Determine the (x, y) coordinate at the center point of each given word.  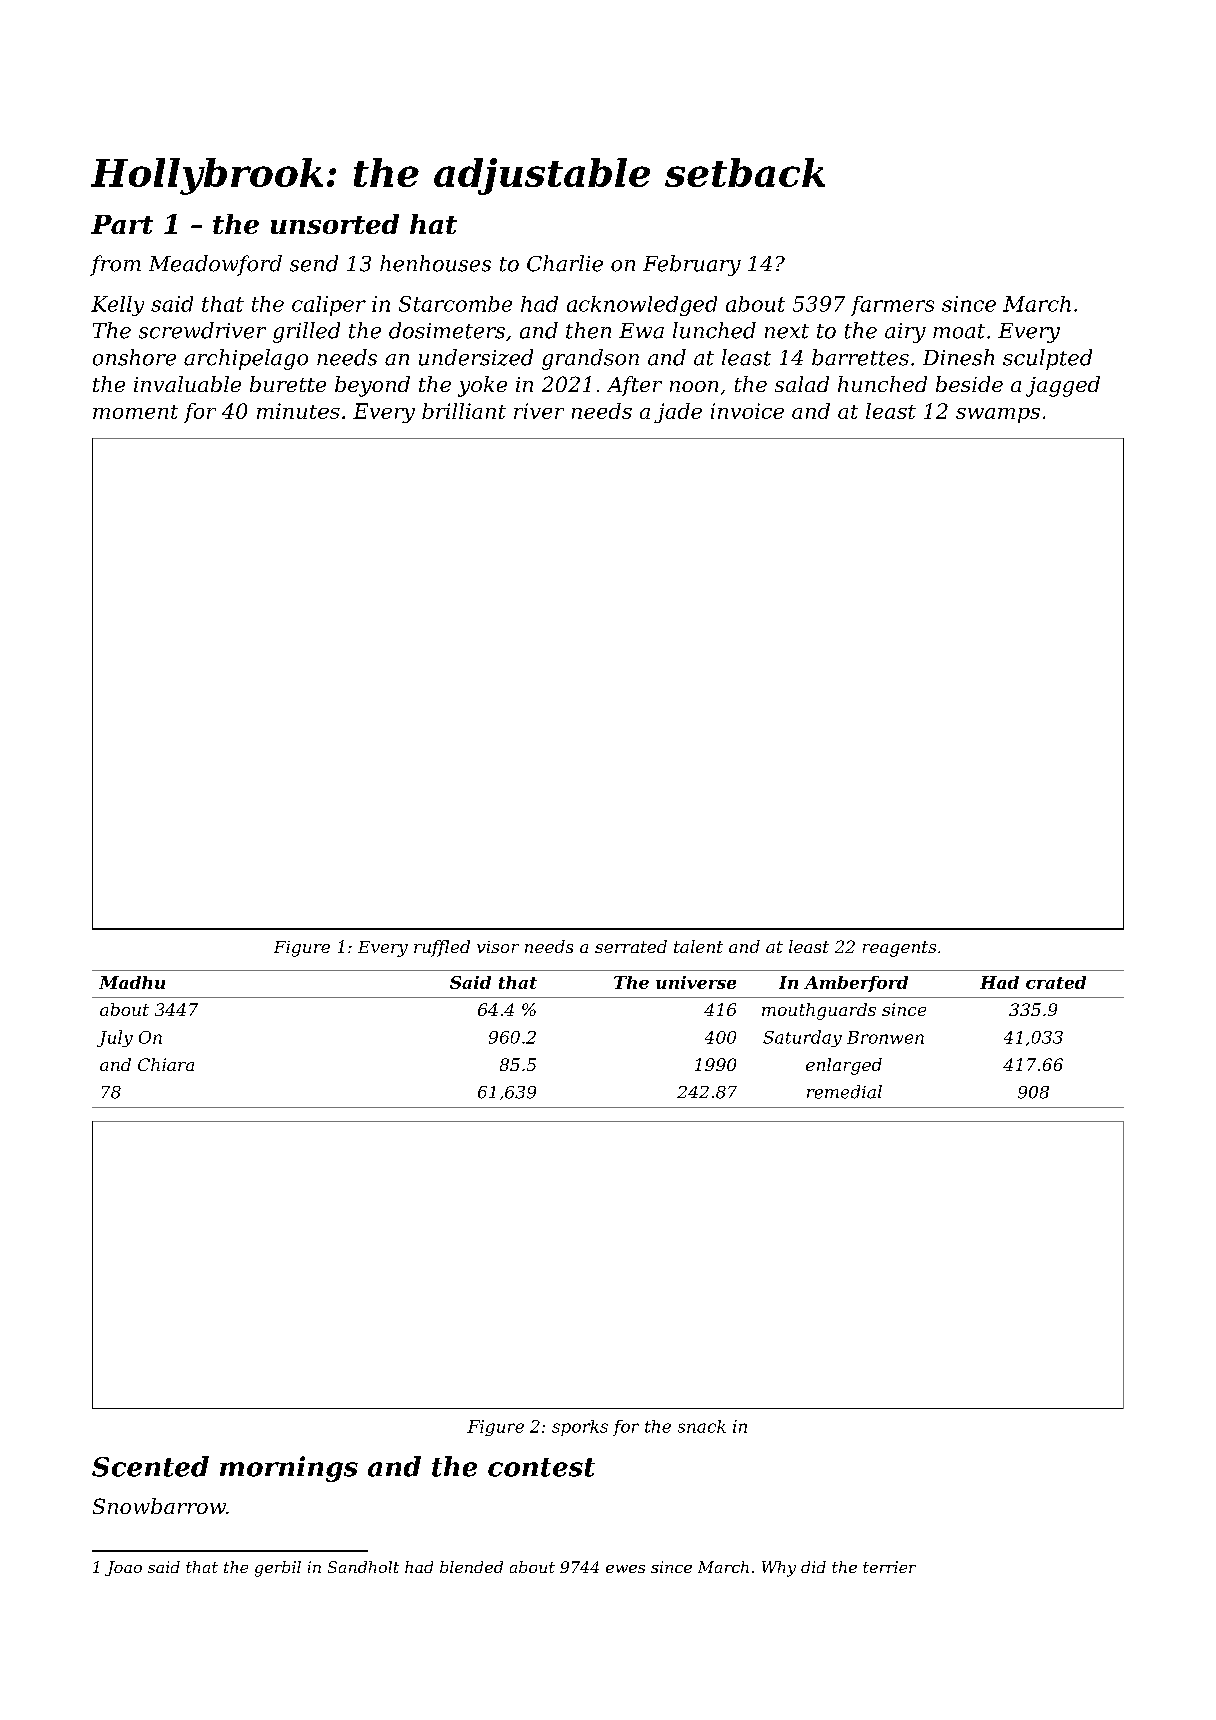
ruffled (442, 948)
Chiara (166, 1064)
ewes (625, 1569)
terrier (889, 1567)
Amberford (856, 984)
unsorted (335, 224)
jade (678, 413)
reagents (899, 949)
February (692, 265)
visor (498, 947)
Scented (150, 1466)
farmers (892, 306)
